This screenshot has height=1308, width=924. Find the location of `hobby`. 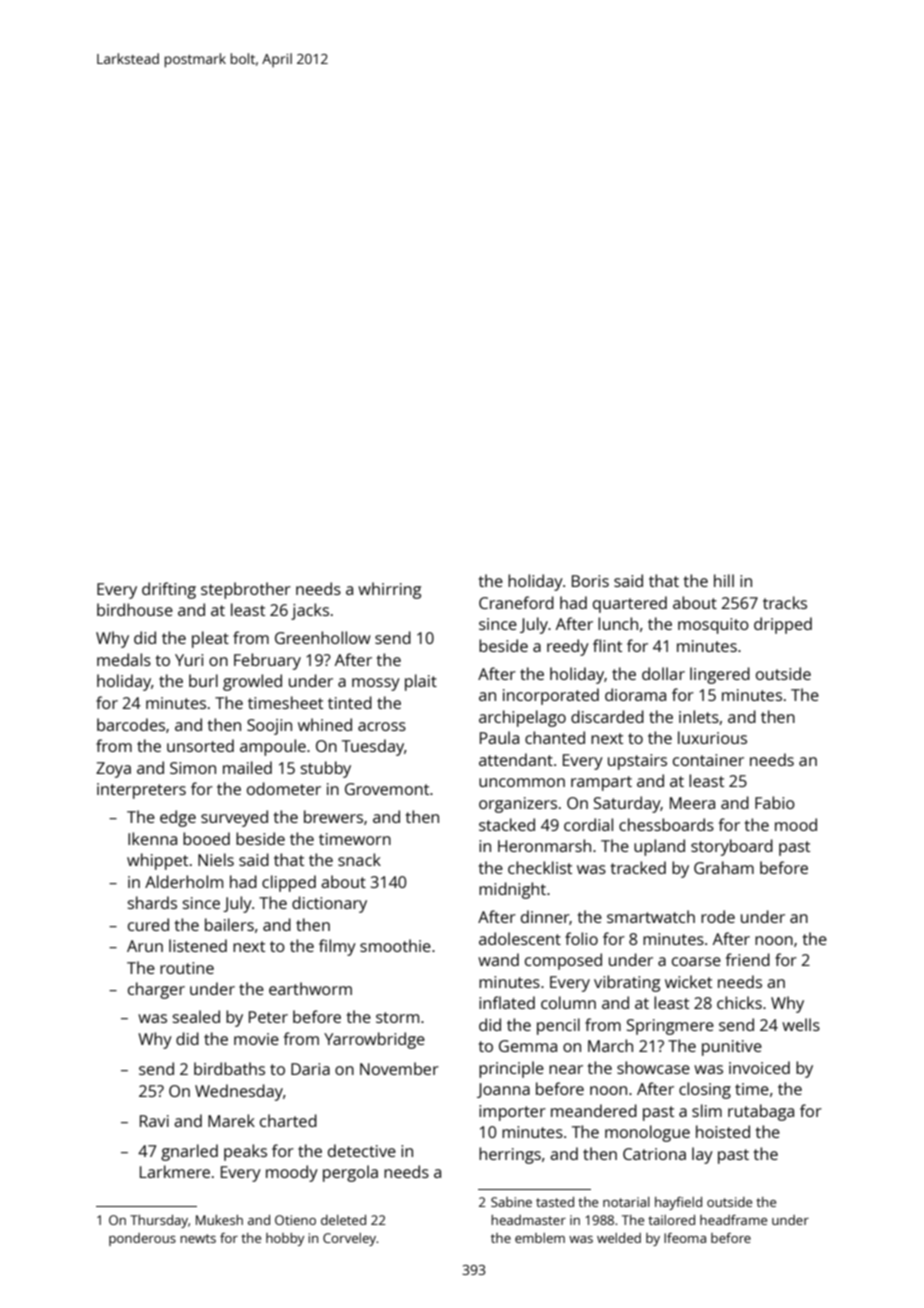

hobby is located at coordinates (285, 1239).
